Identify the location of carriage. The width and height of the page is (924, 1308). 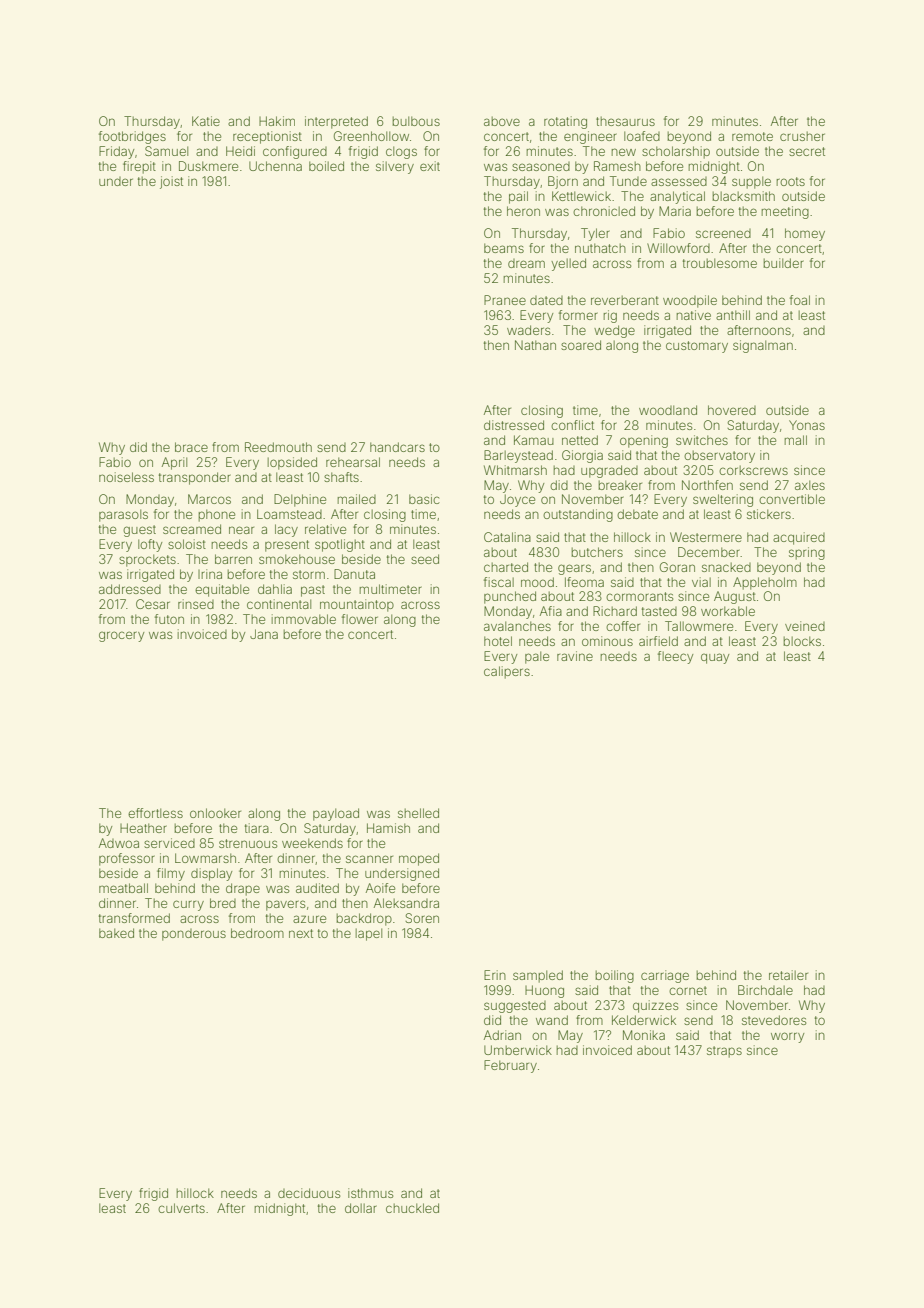
(665, 976).
